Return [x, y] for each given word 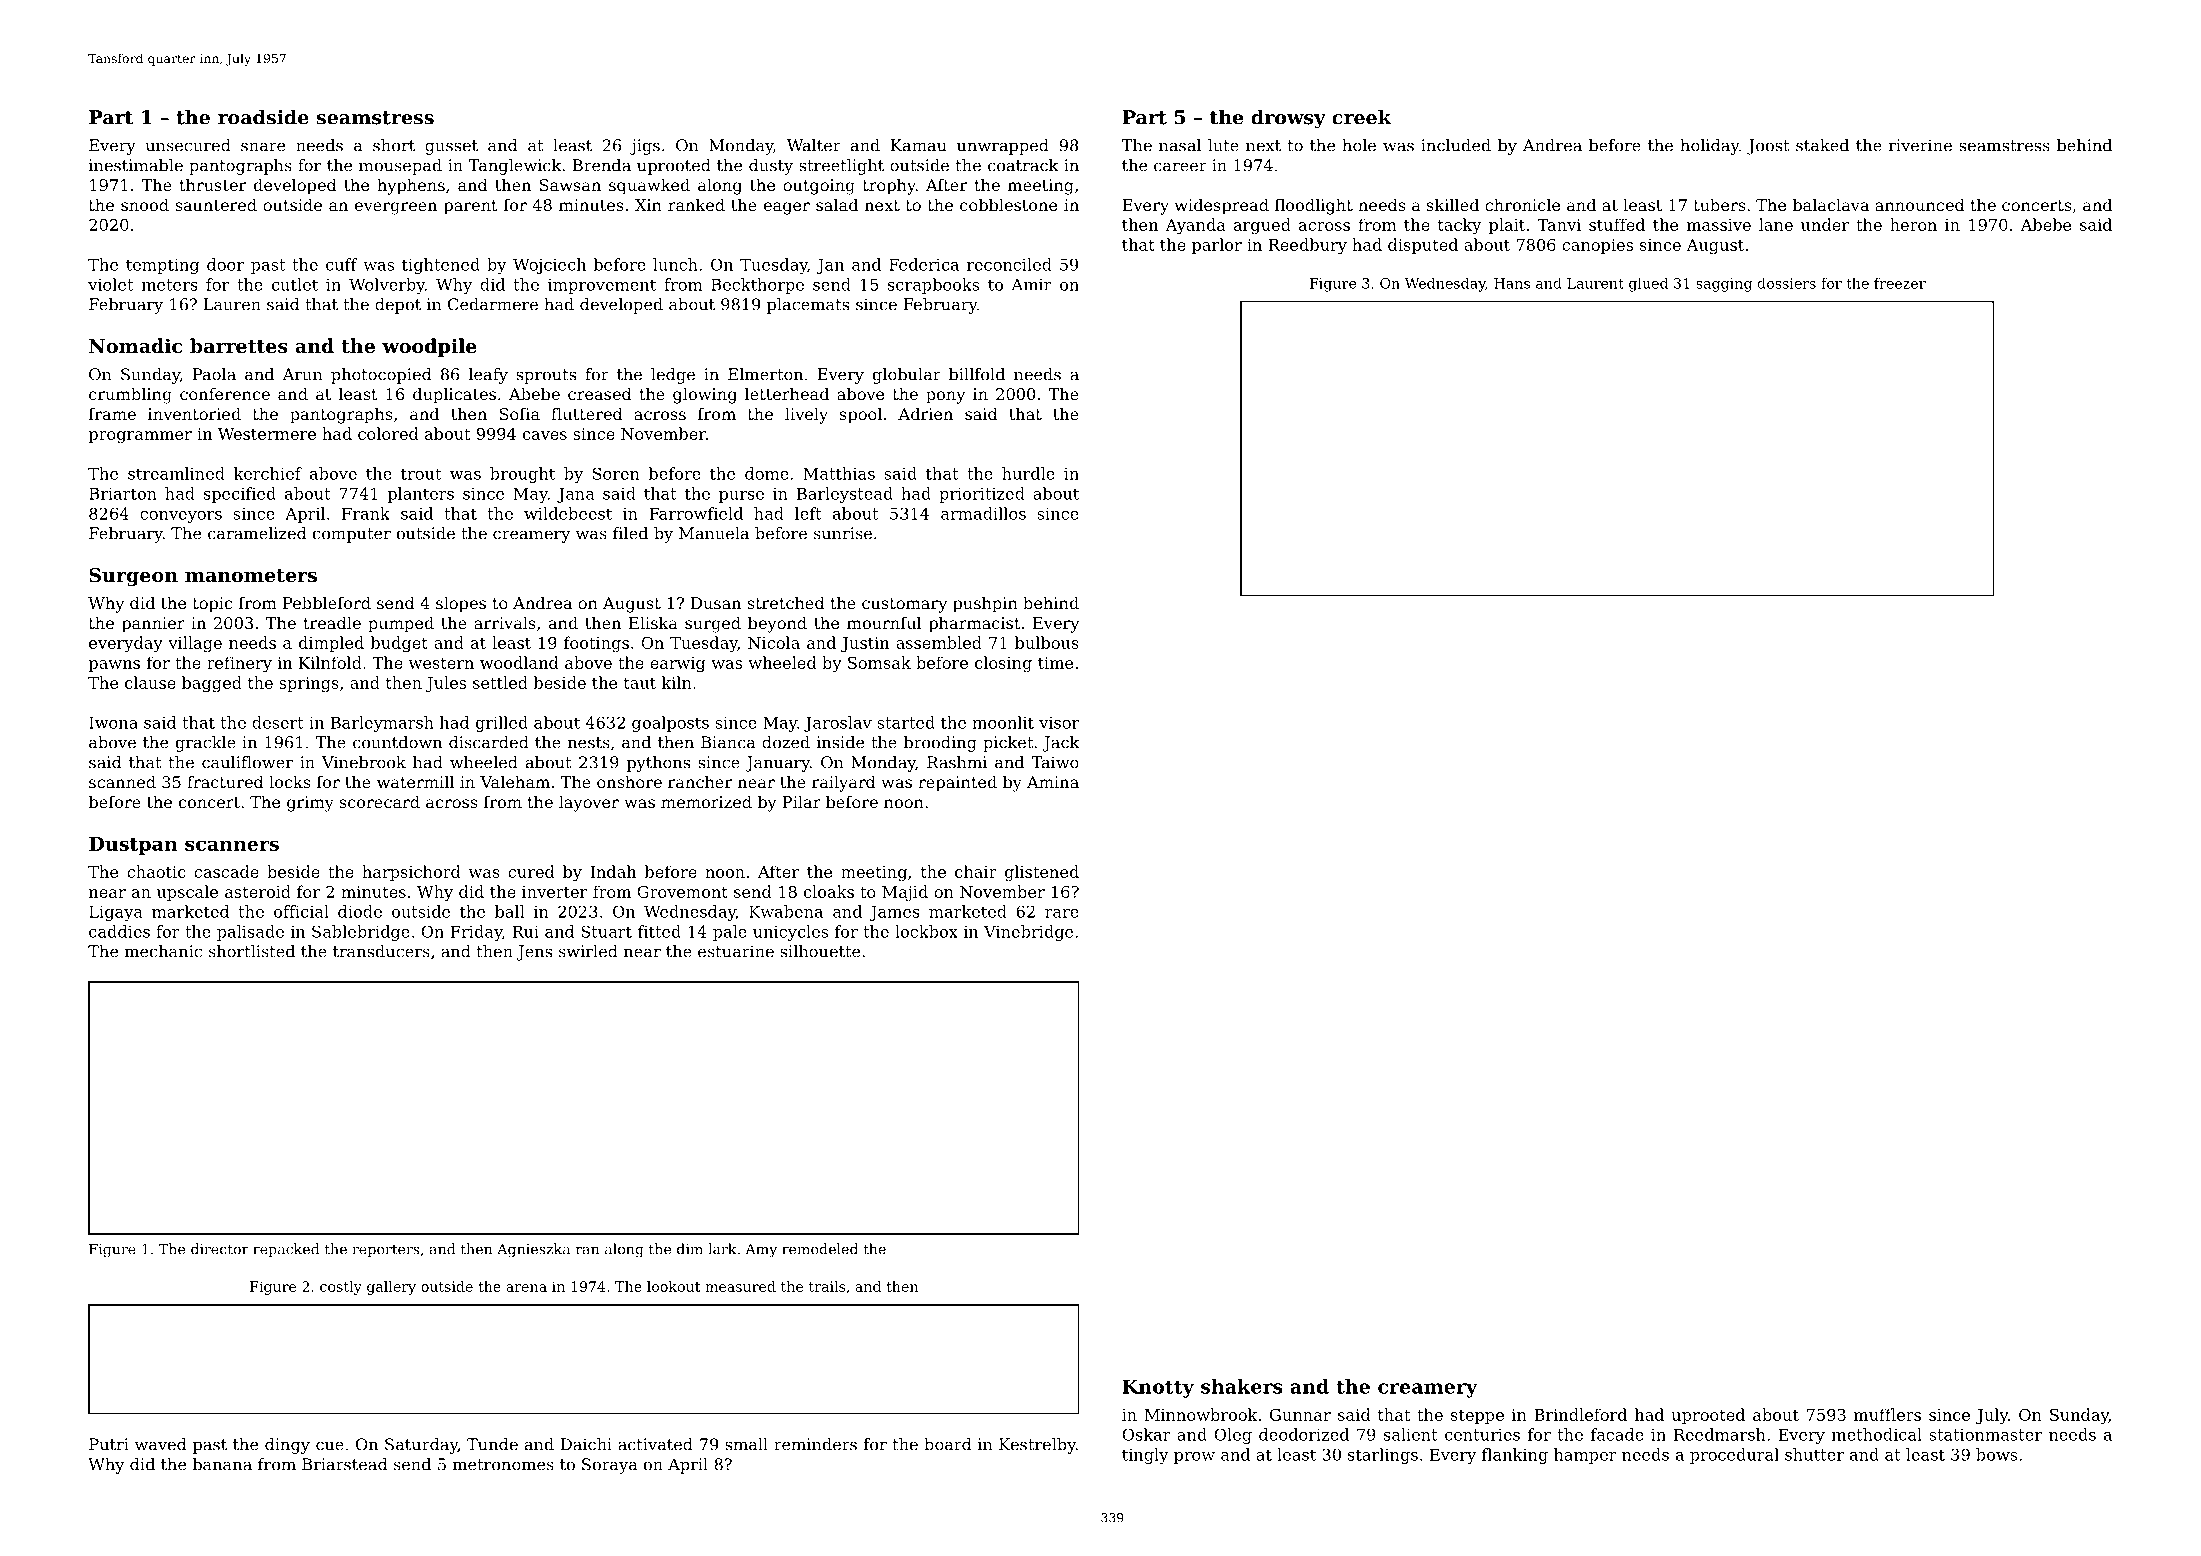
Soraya [610, 1466]
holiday [1709, 147]
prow [1194, 1458]
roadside [263, 117]
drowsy [1288, 119]
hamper [1585, 1456]
